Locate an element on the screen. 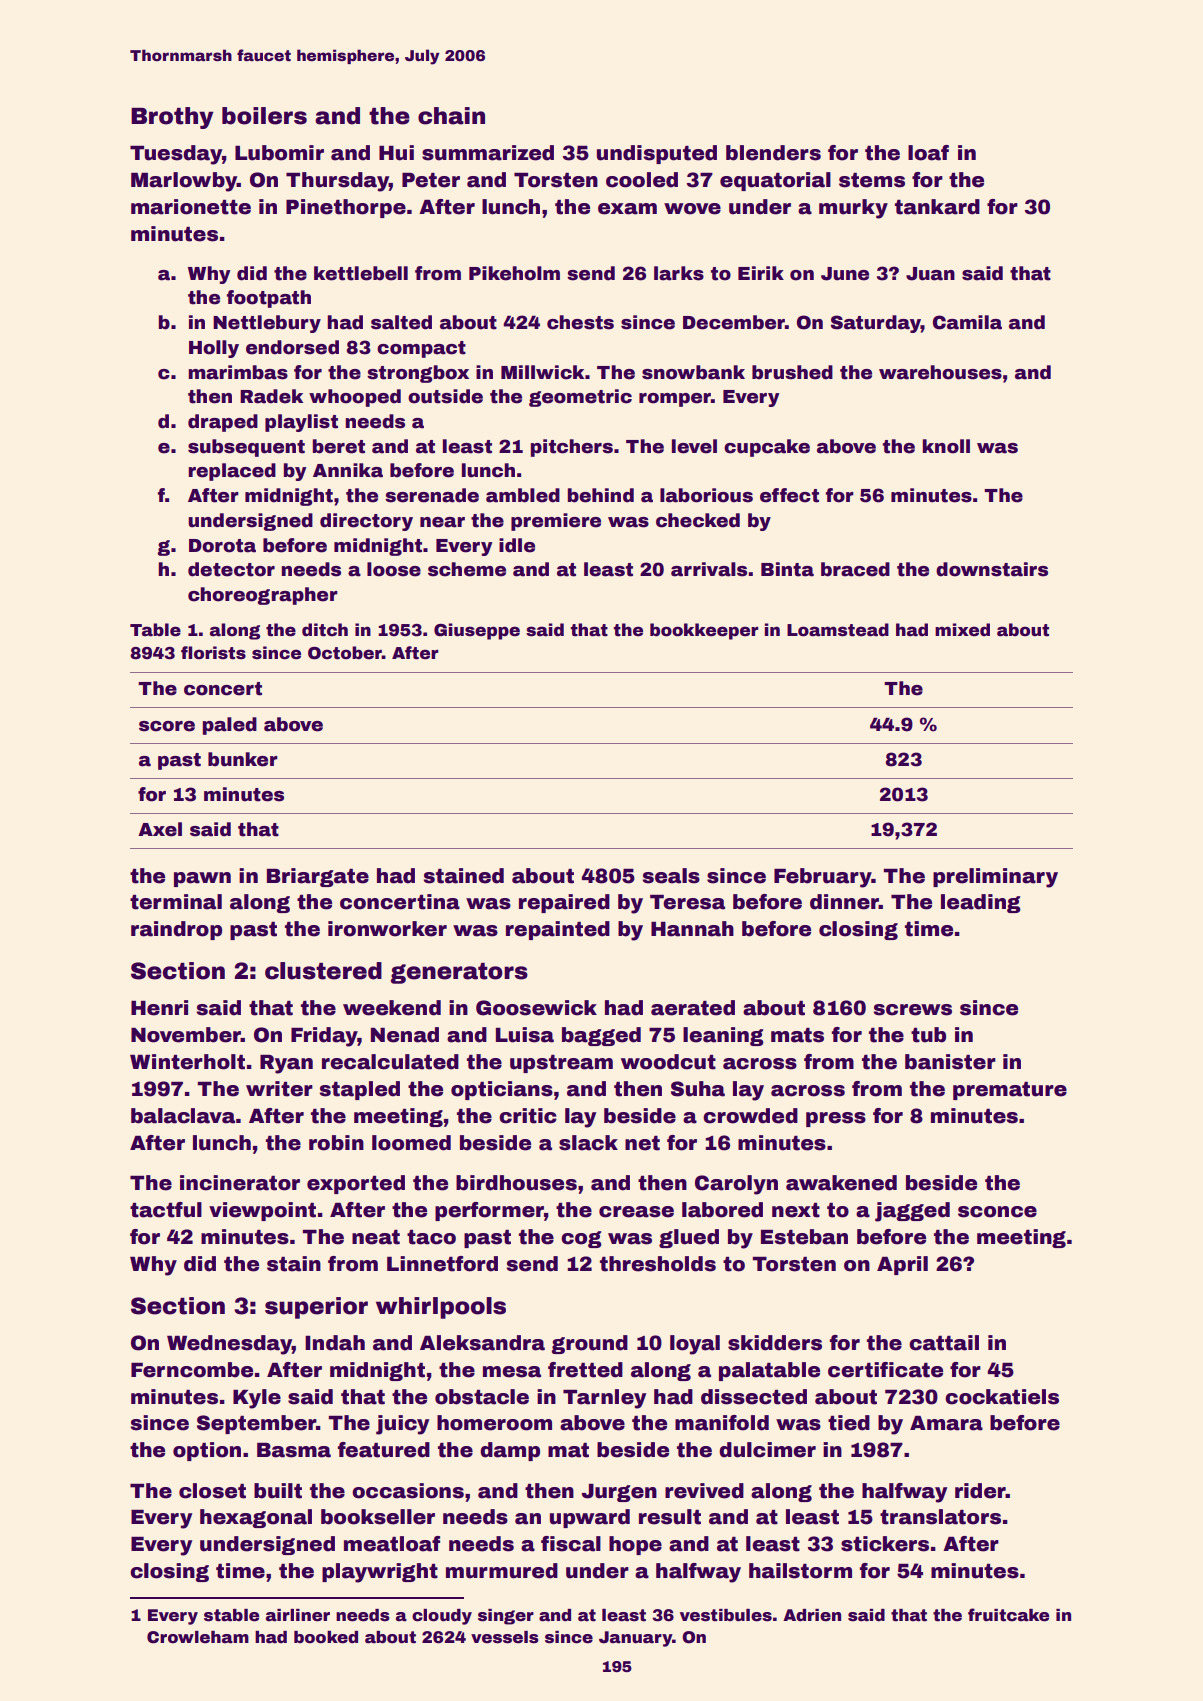 The image size is (1203, 1701). opticians is located at coordinates (502, 1090).
